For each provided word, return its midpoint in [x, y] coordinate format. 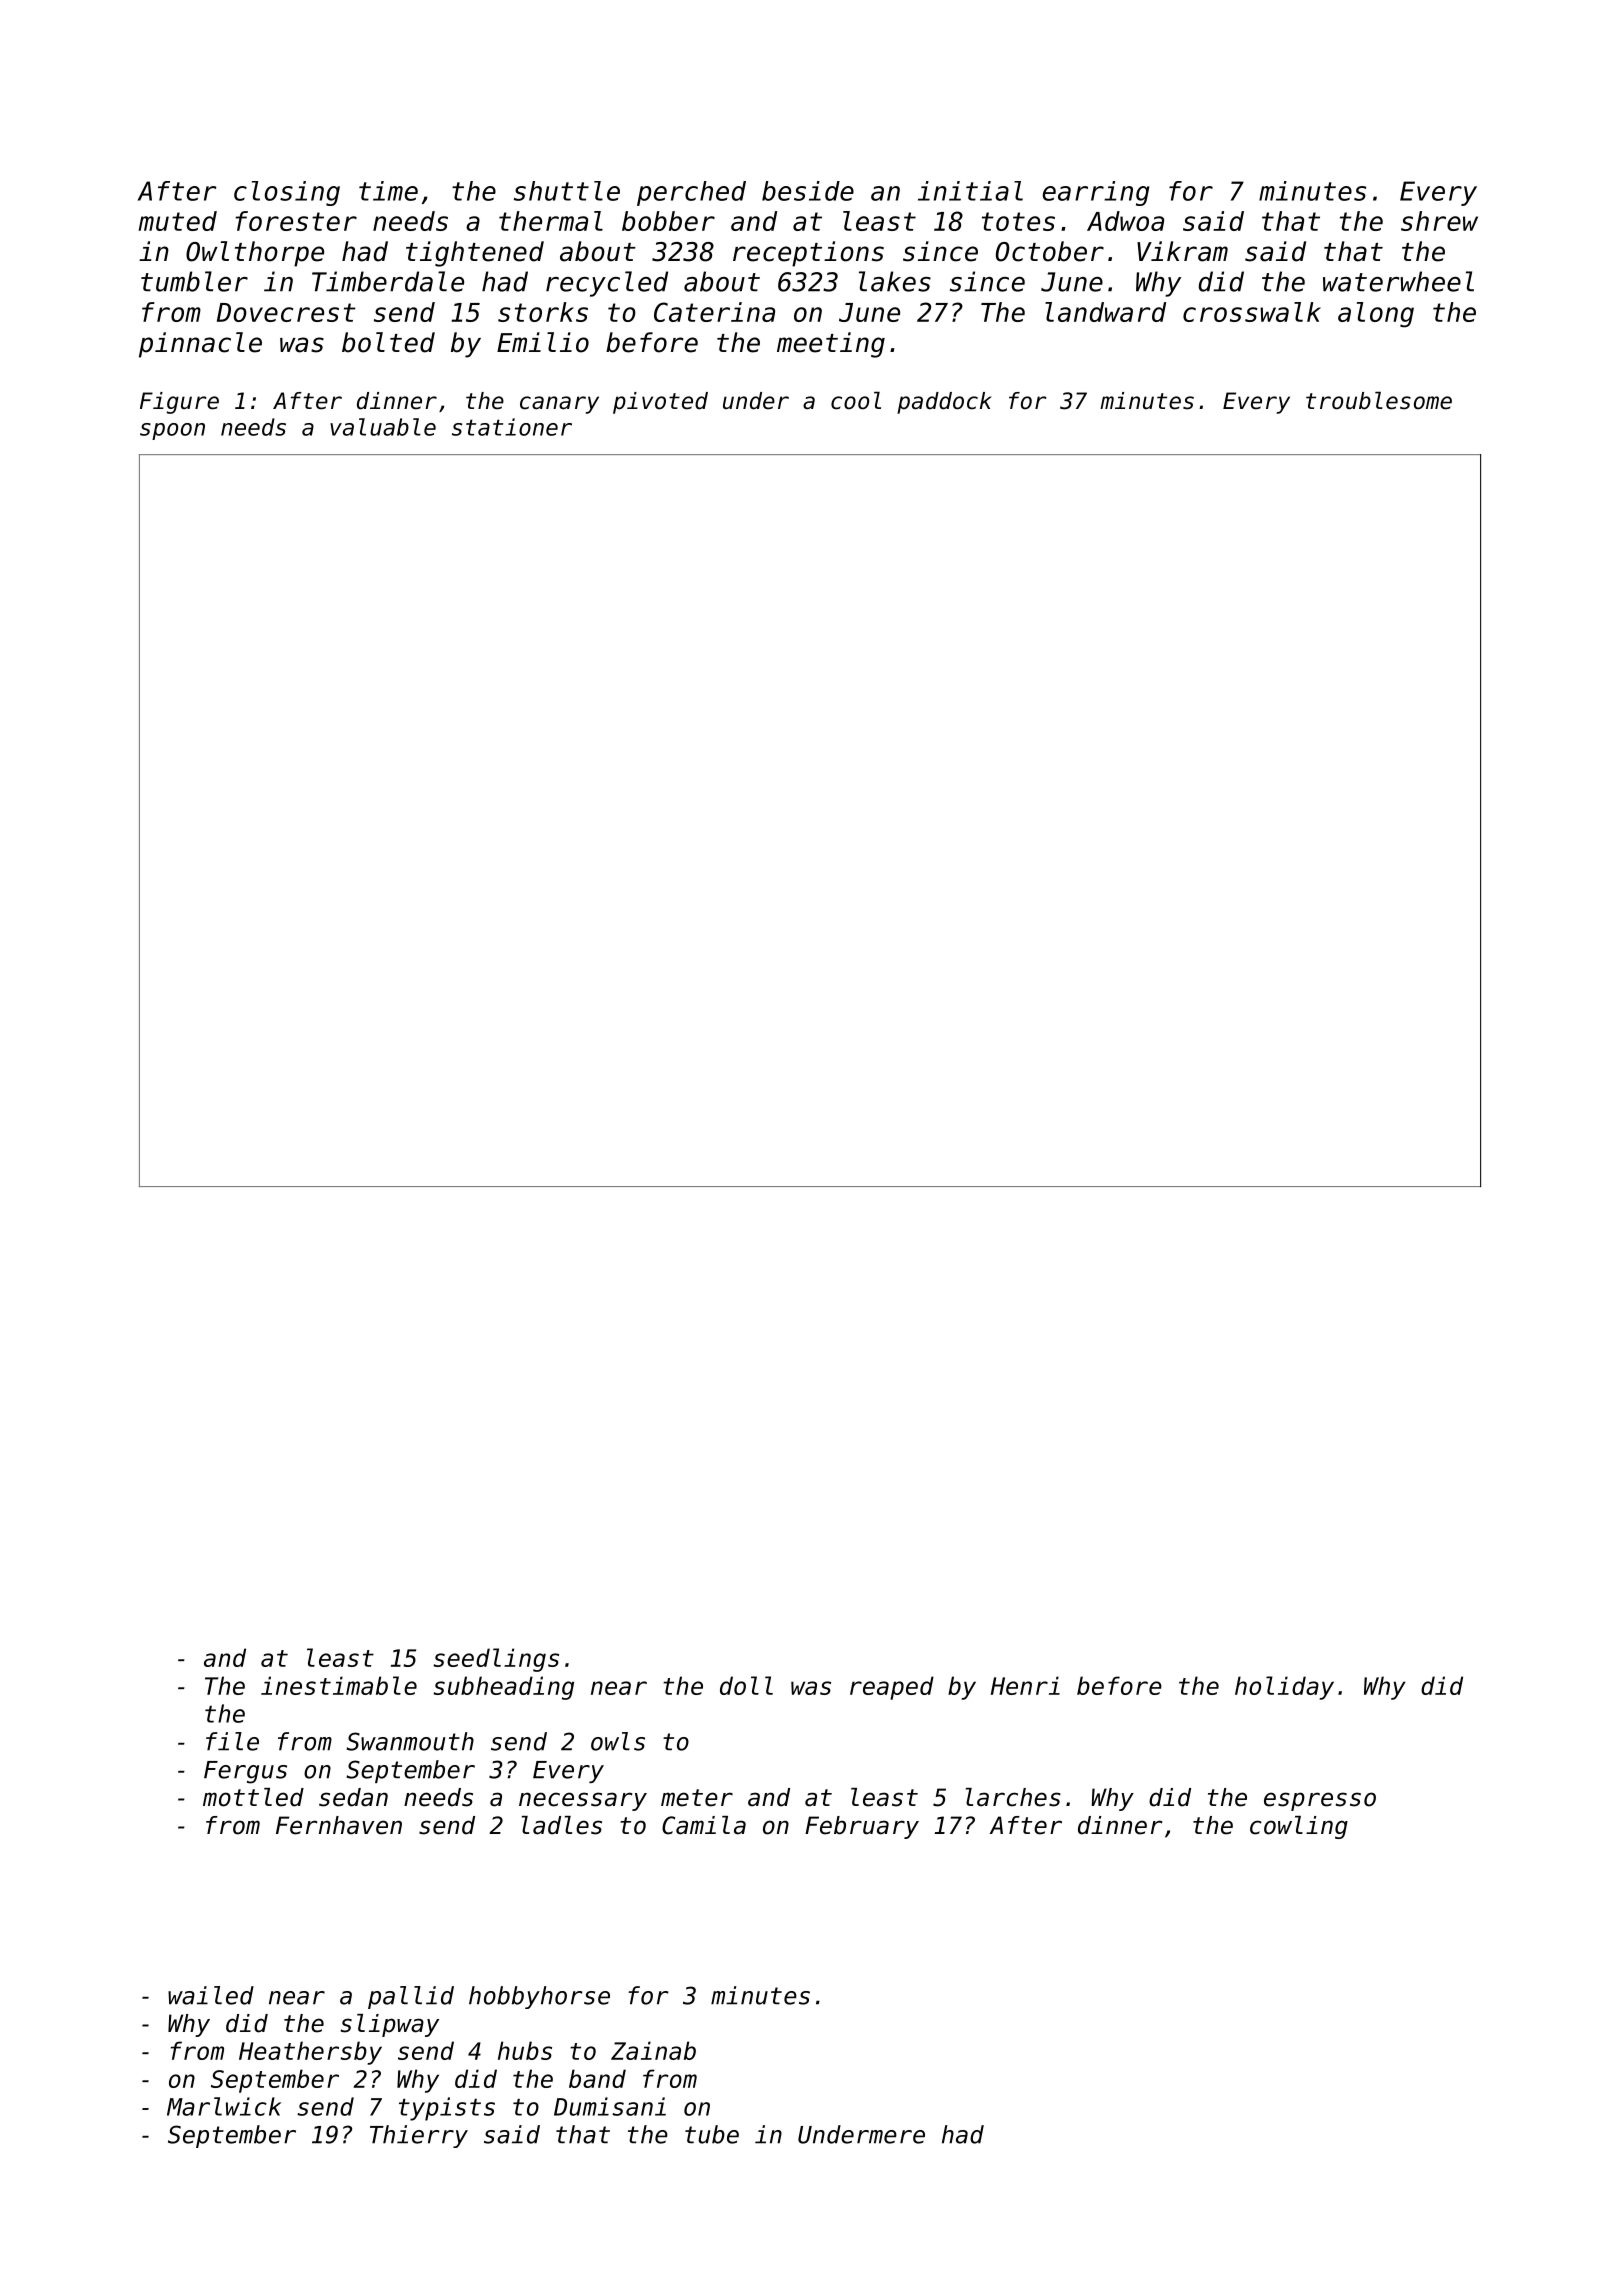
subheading [503, 1688]
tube [712, 2134]
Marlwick [224, 2106]
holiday [1284, 1688]
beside [808, 191]
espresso [1320, 1801]
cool [856, 401]
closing [287, 193]
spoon [172, 431]
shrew [1439, 221]
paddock [944, 403]
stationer [512, 427]
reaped [892, 1688]
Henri [1025, 1685]
